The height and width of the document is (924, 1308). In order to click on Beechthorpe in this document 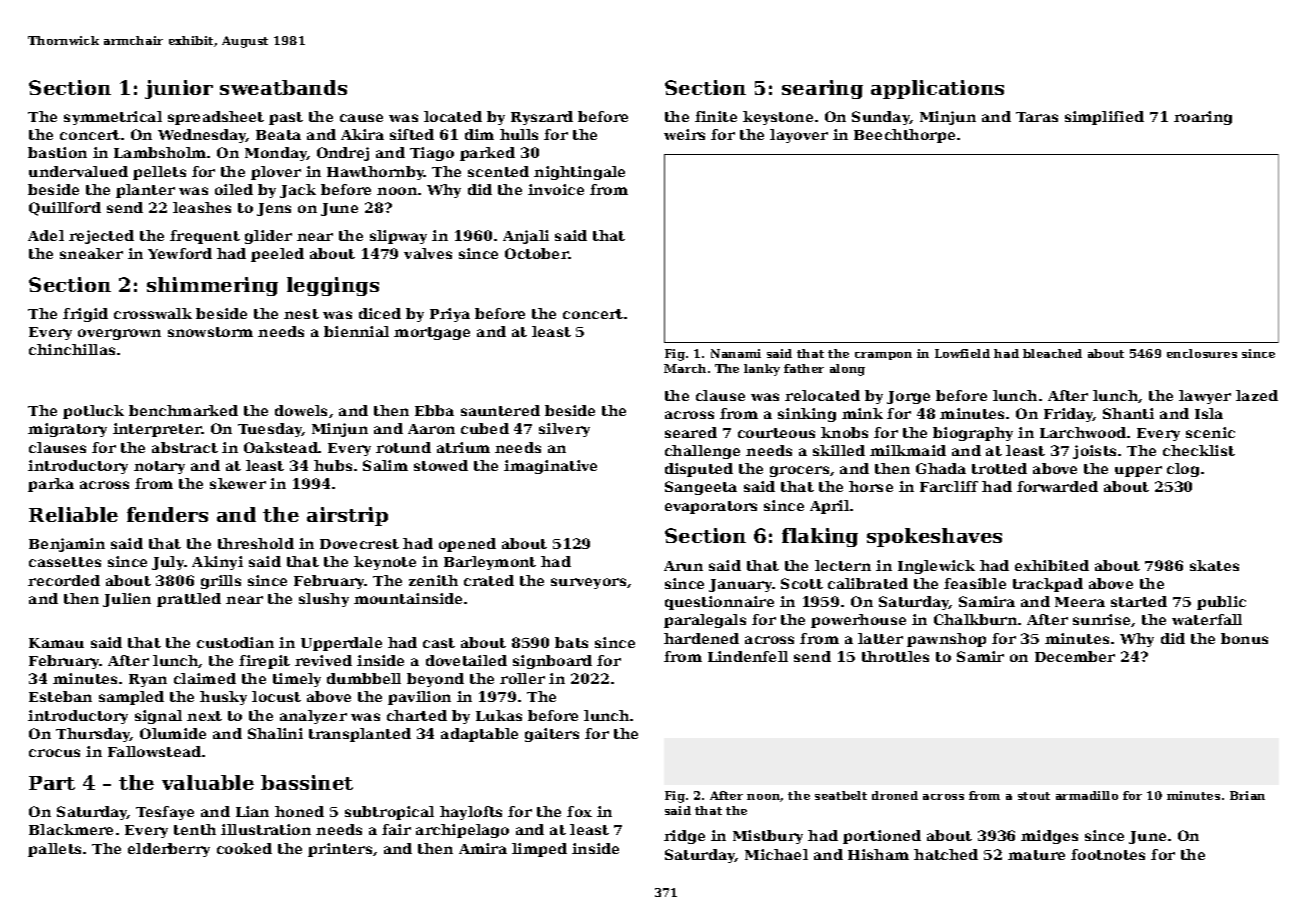, I will do `click(904, 136)`.
